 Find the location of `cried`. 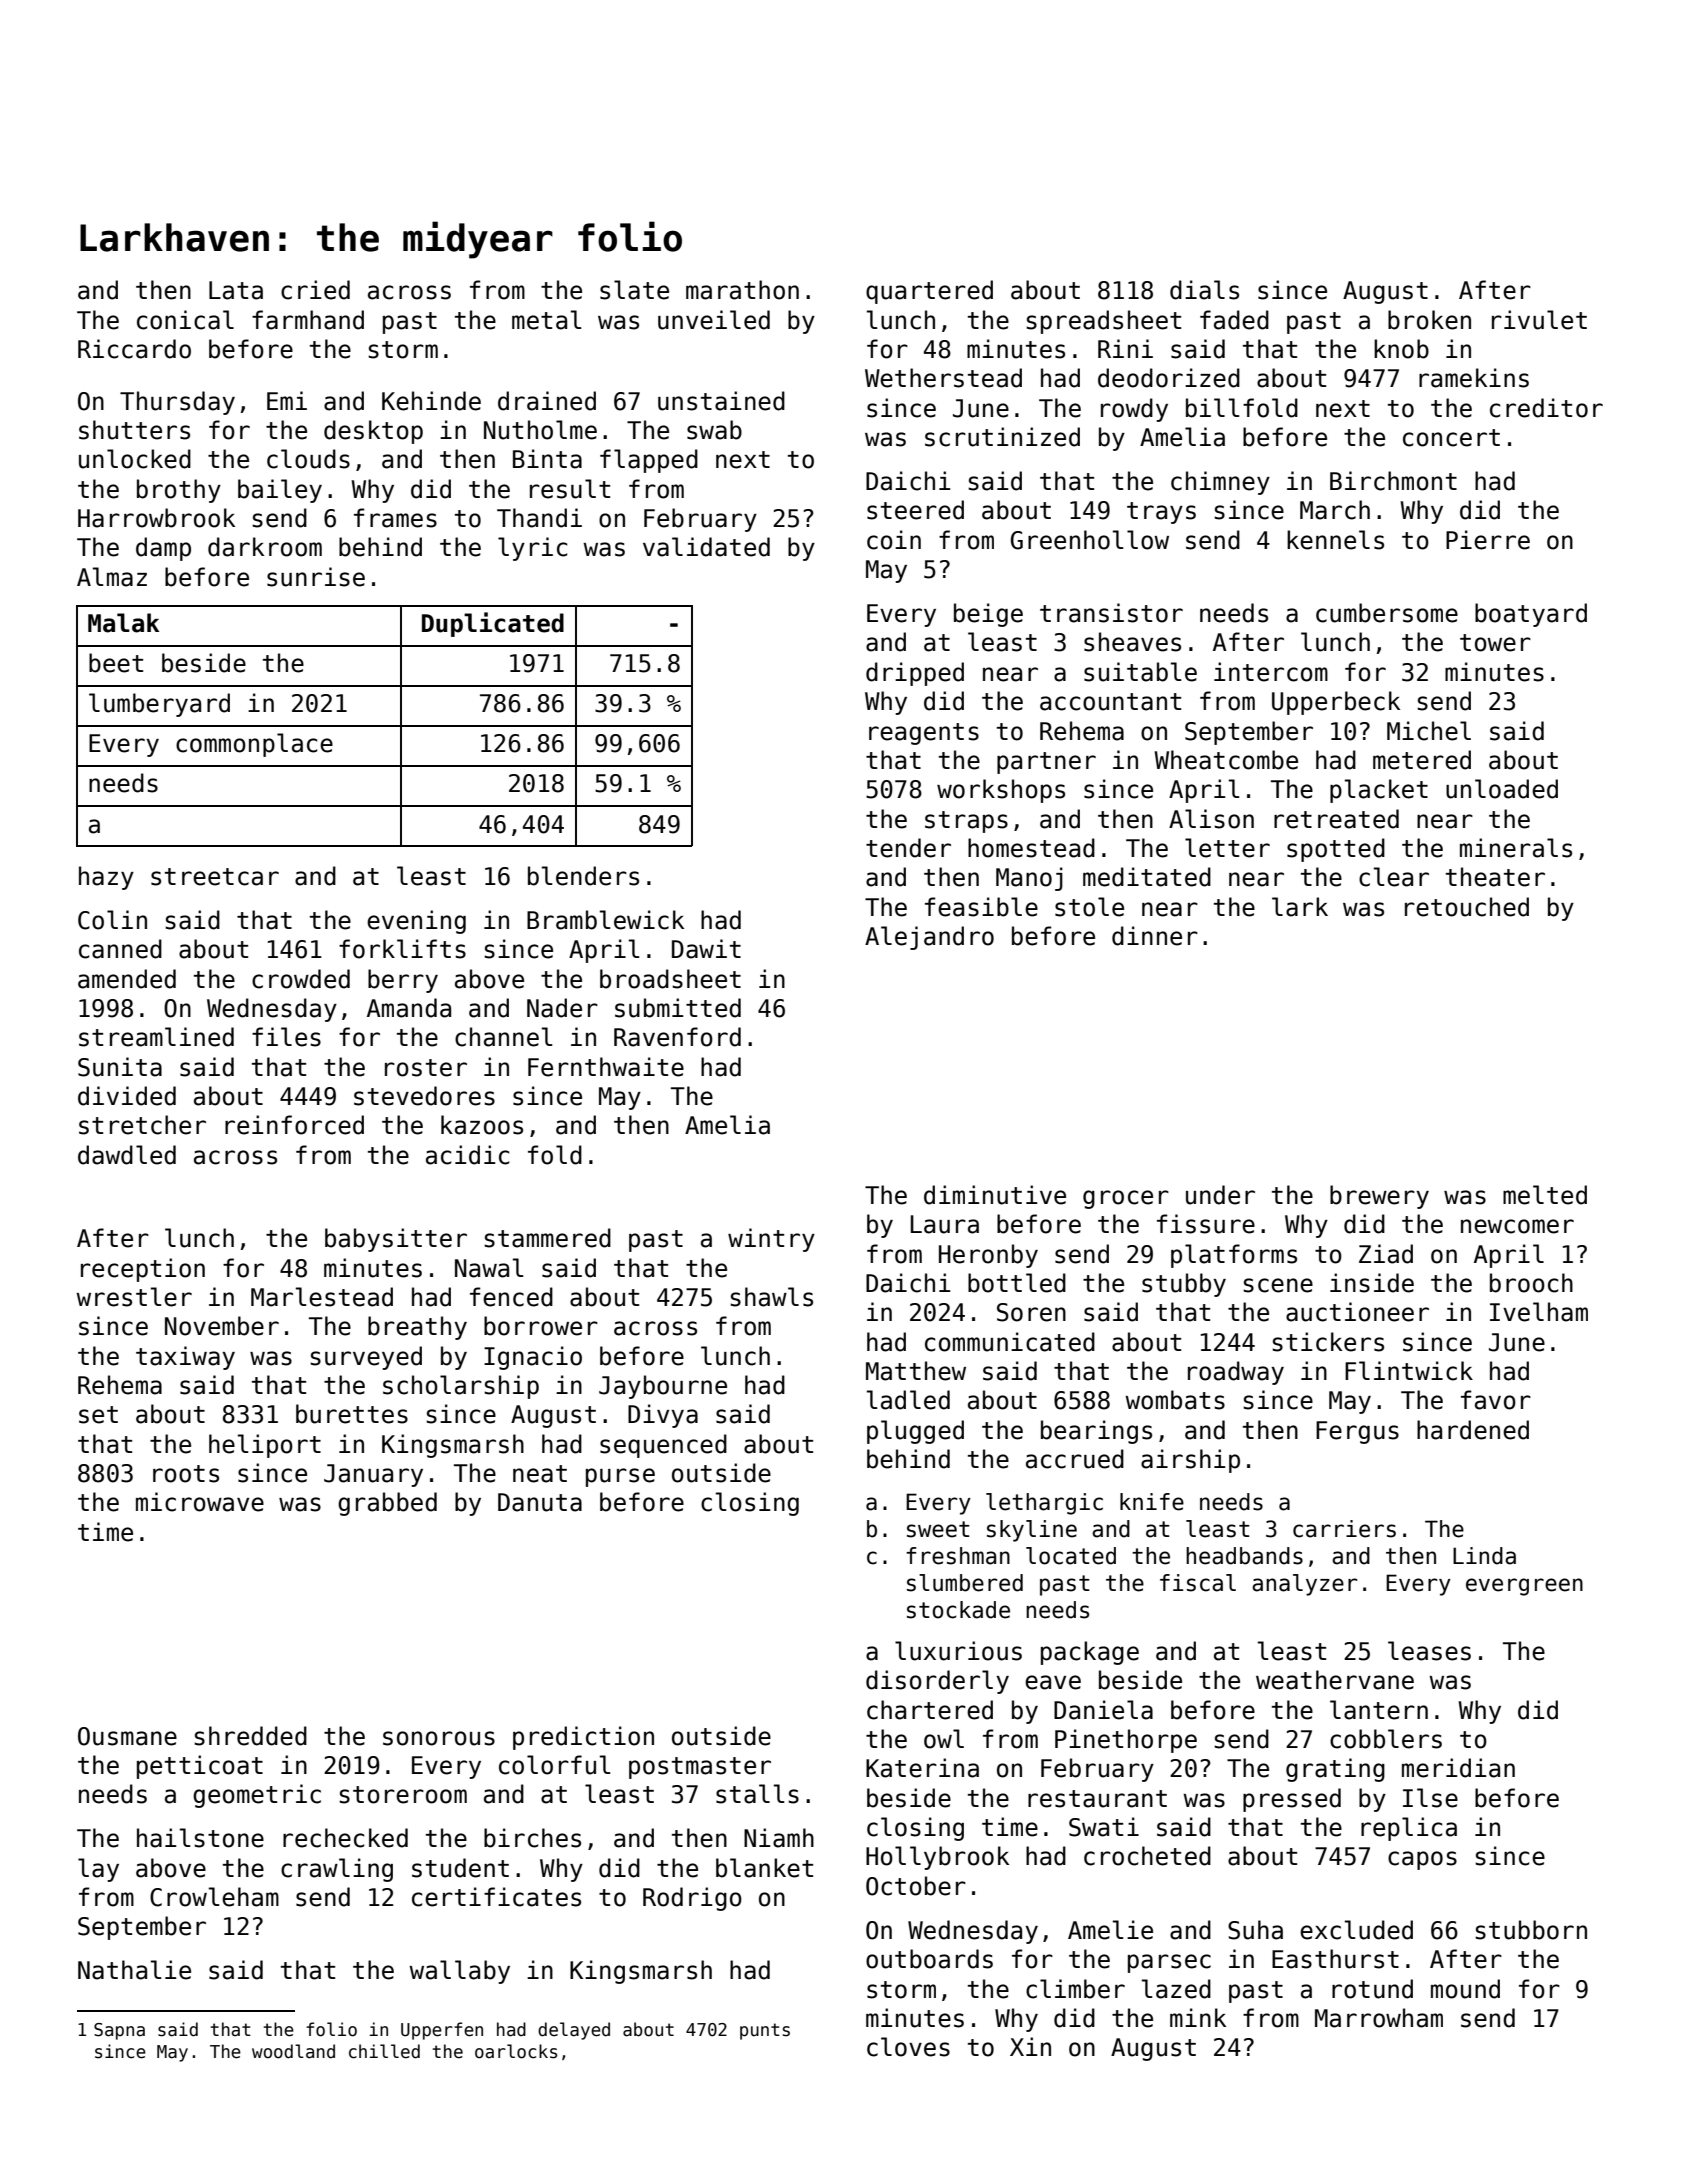

cried is located at coordinates (315, 290).
